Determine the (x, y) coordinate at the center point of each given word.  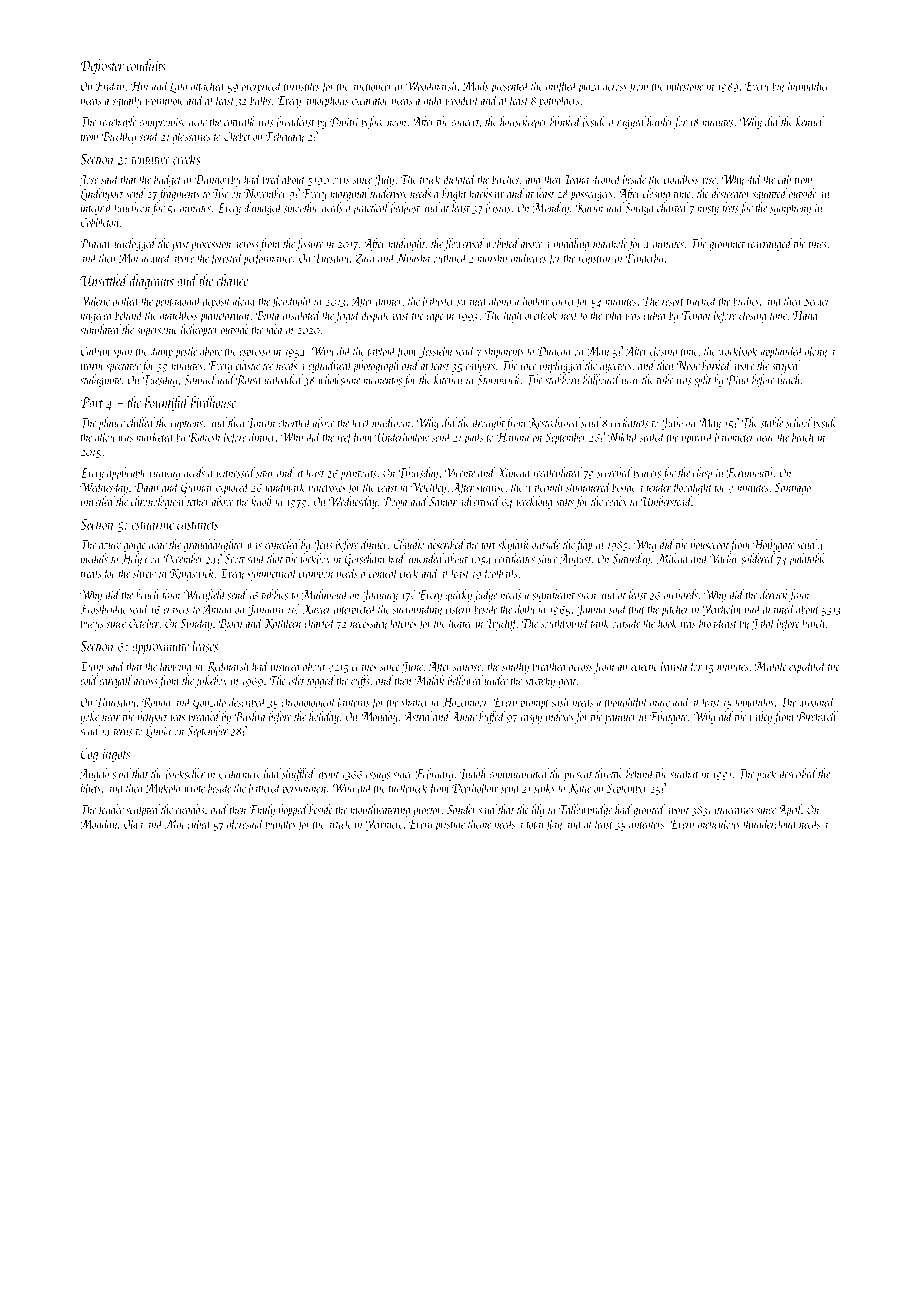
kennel (810, 121)
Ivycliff (502, 624)
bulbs (260, 100)
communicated (519, 773)
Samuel (200, 379)
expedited (807, 667)
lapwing (176, 667)
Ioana (576, 179)
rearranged (770, 244)
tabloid (382, 350)
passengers (592, 196)
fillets (90, 788)
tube (665, 379)
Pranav (95, 244)
